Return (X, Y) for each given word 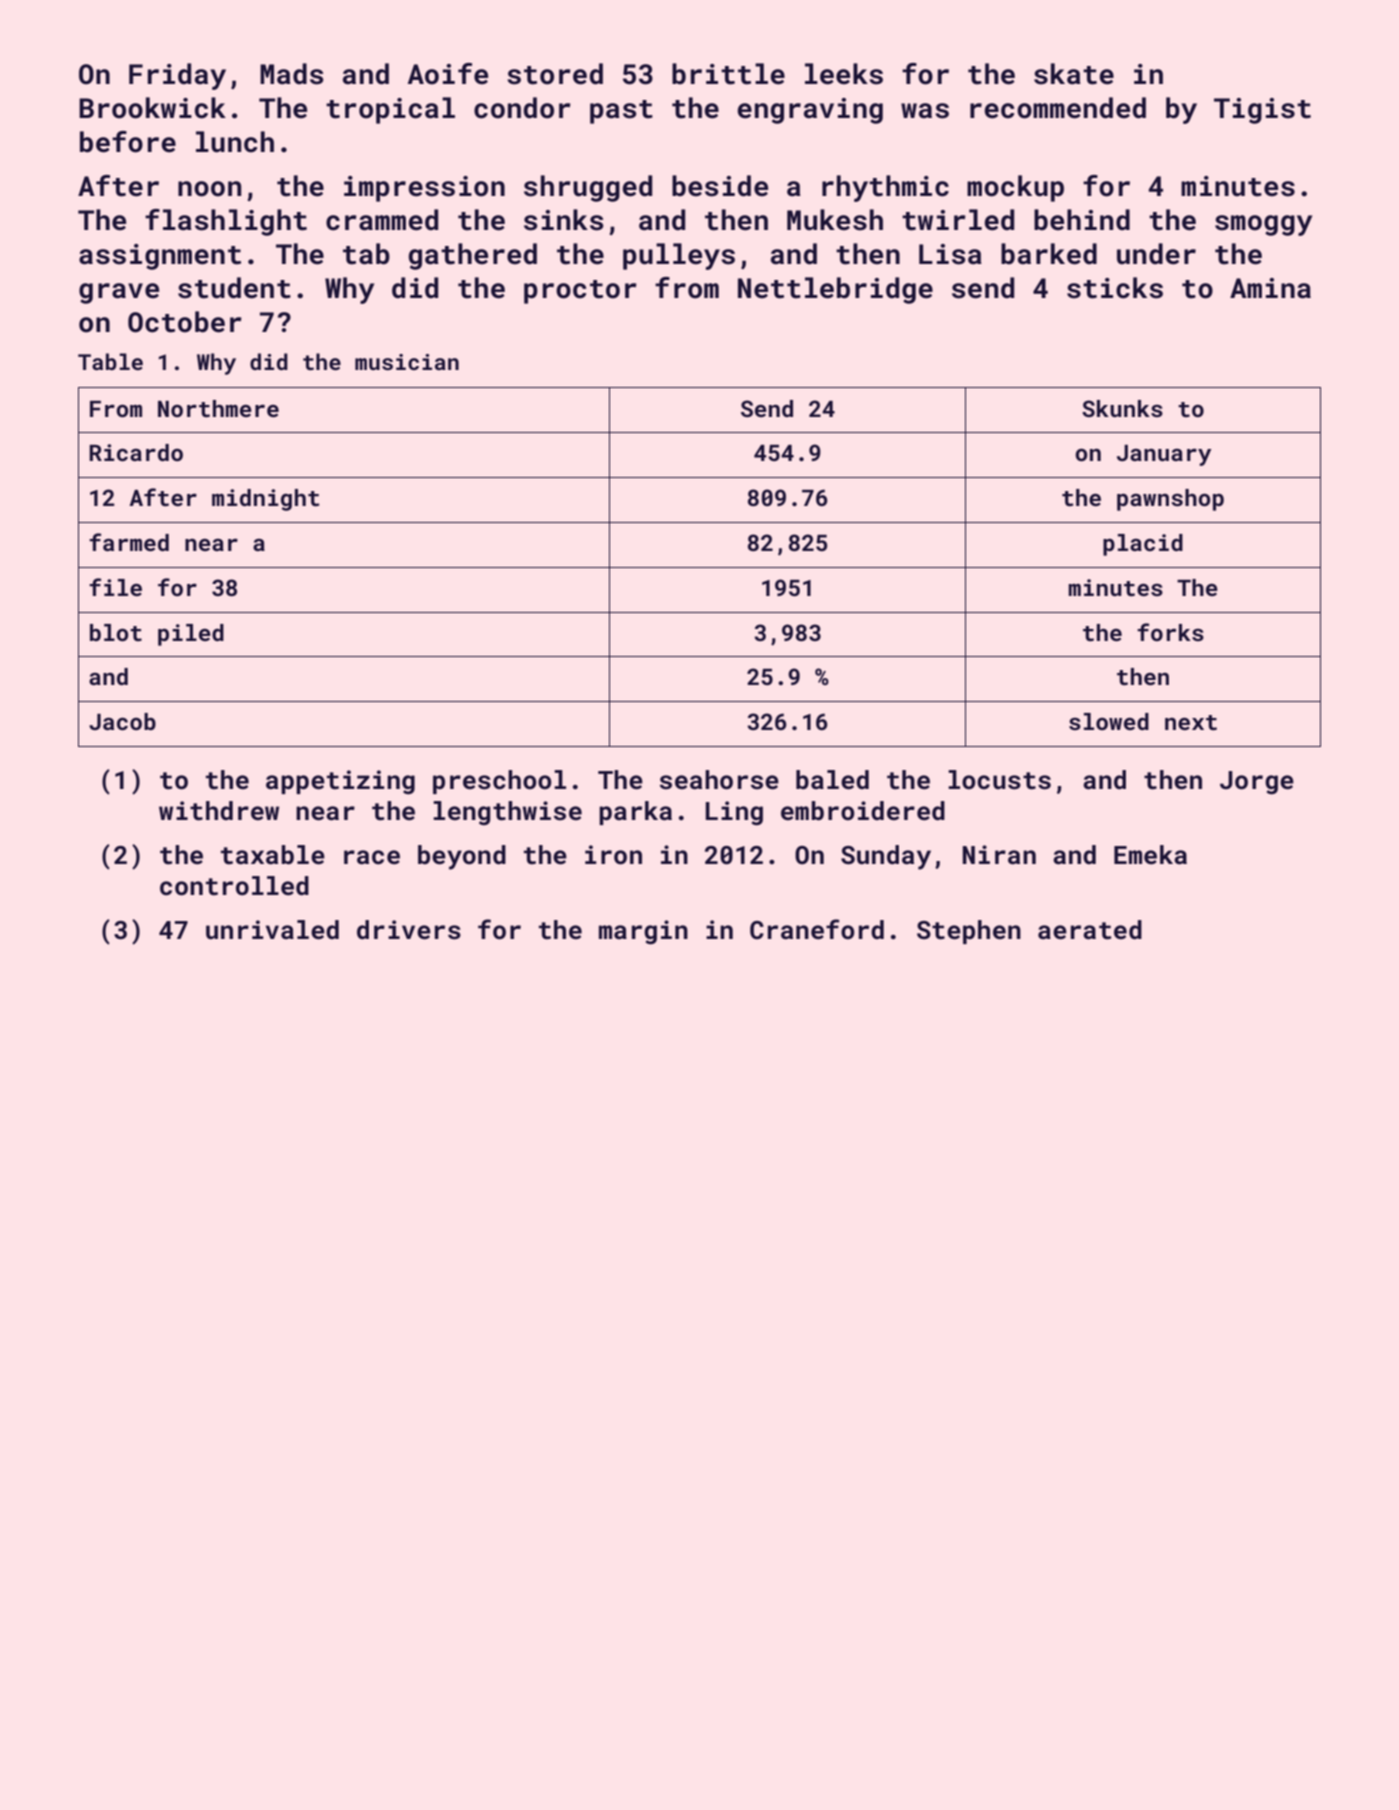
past (621, 112)
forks (1170, 632)
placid (1143, 545)
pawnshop (1170, 500)
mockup (1015, 188)
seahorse (719, 780)
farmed (129, 542)
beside (720, 186)
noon (209, 189)
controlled (234, 886)
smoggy (1263, 225)
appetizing (340, 782)
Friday (177, 76)
